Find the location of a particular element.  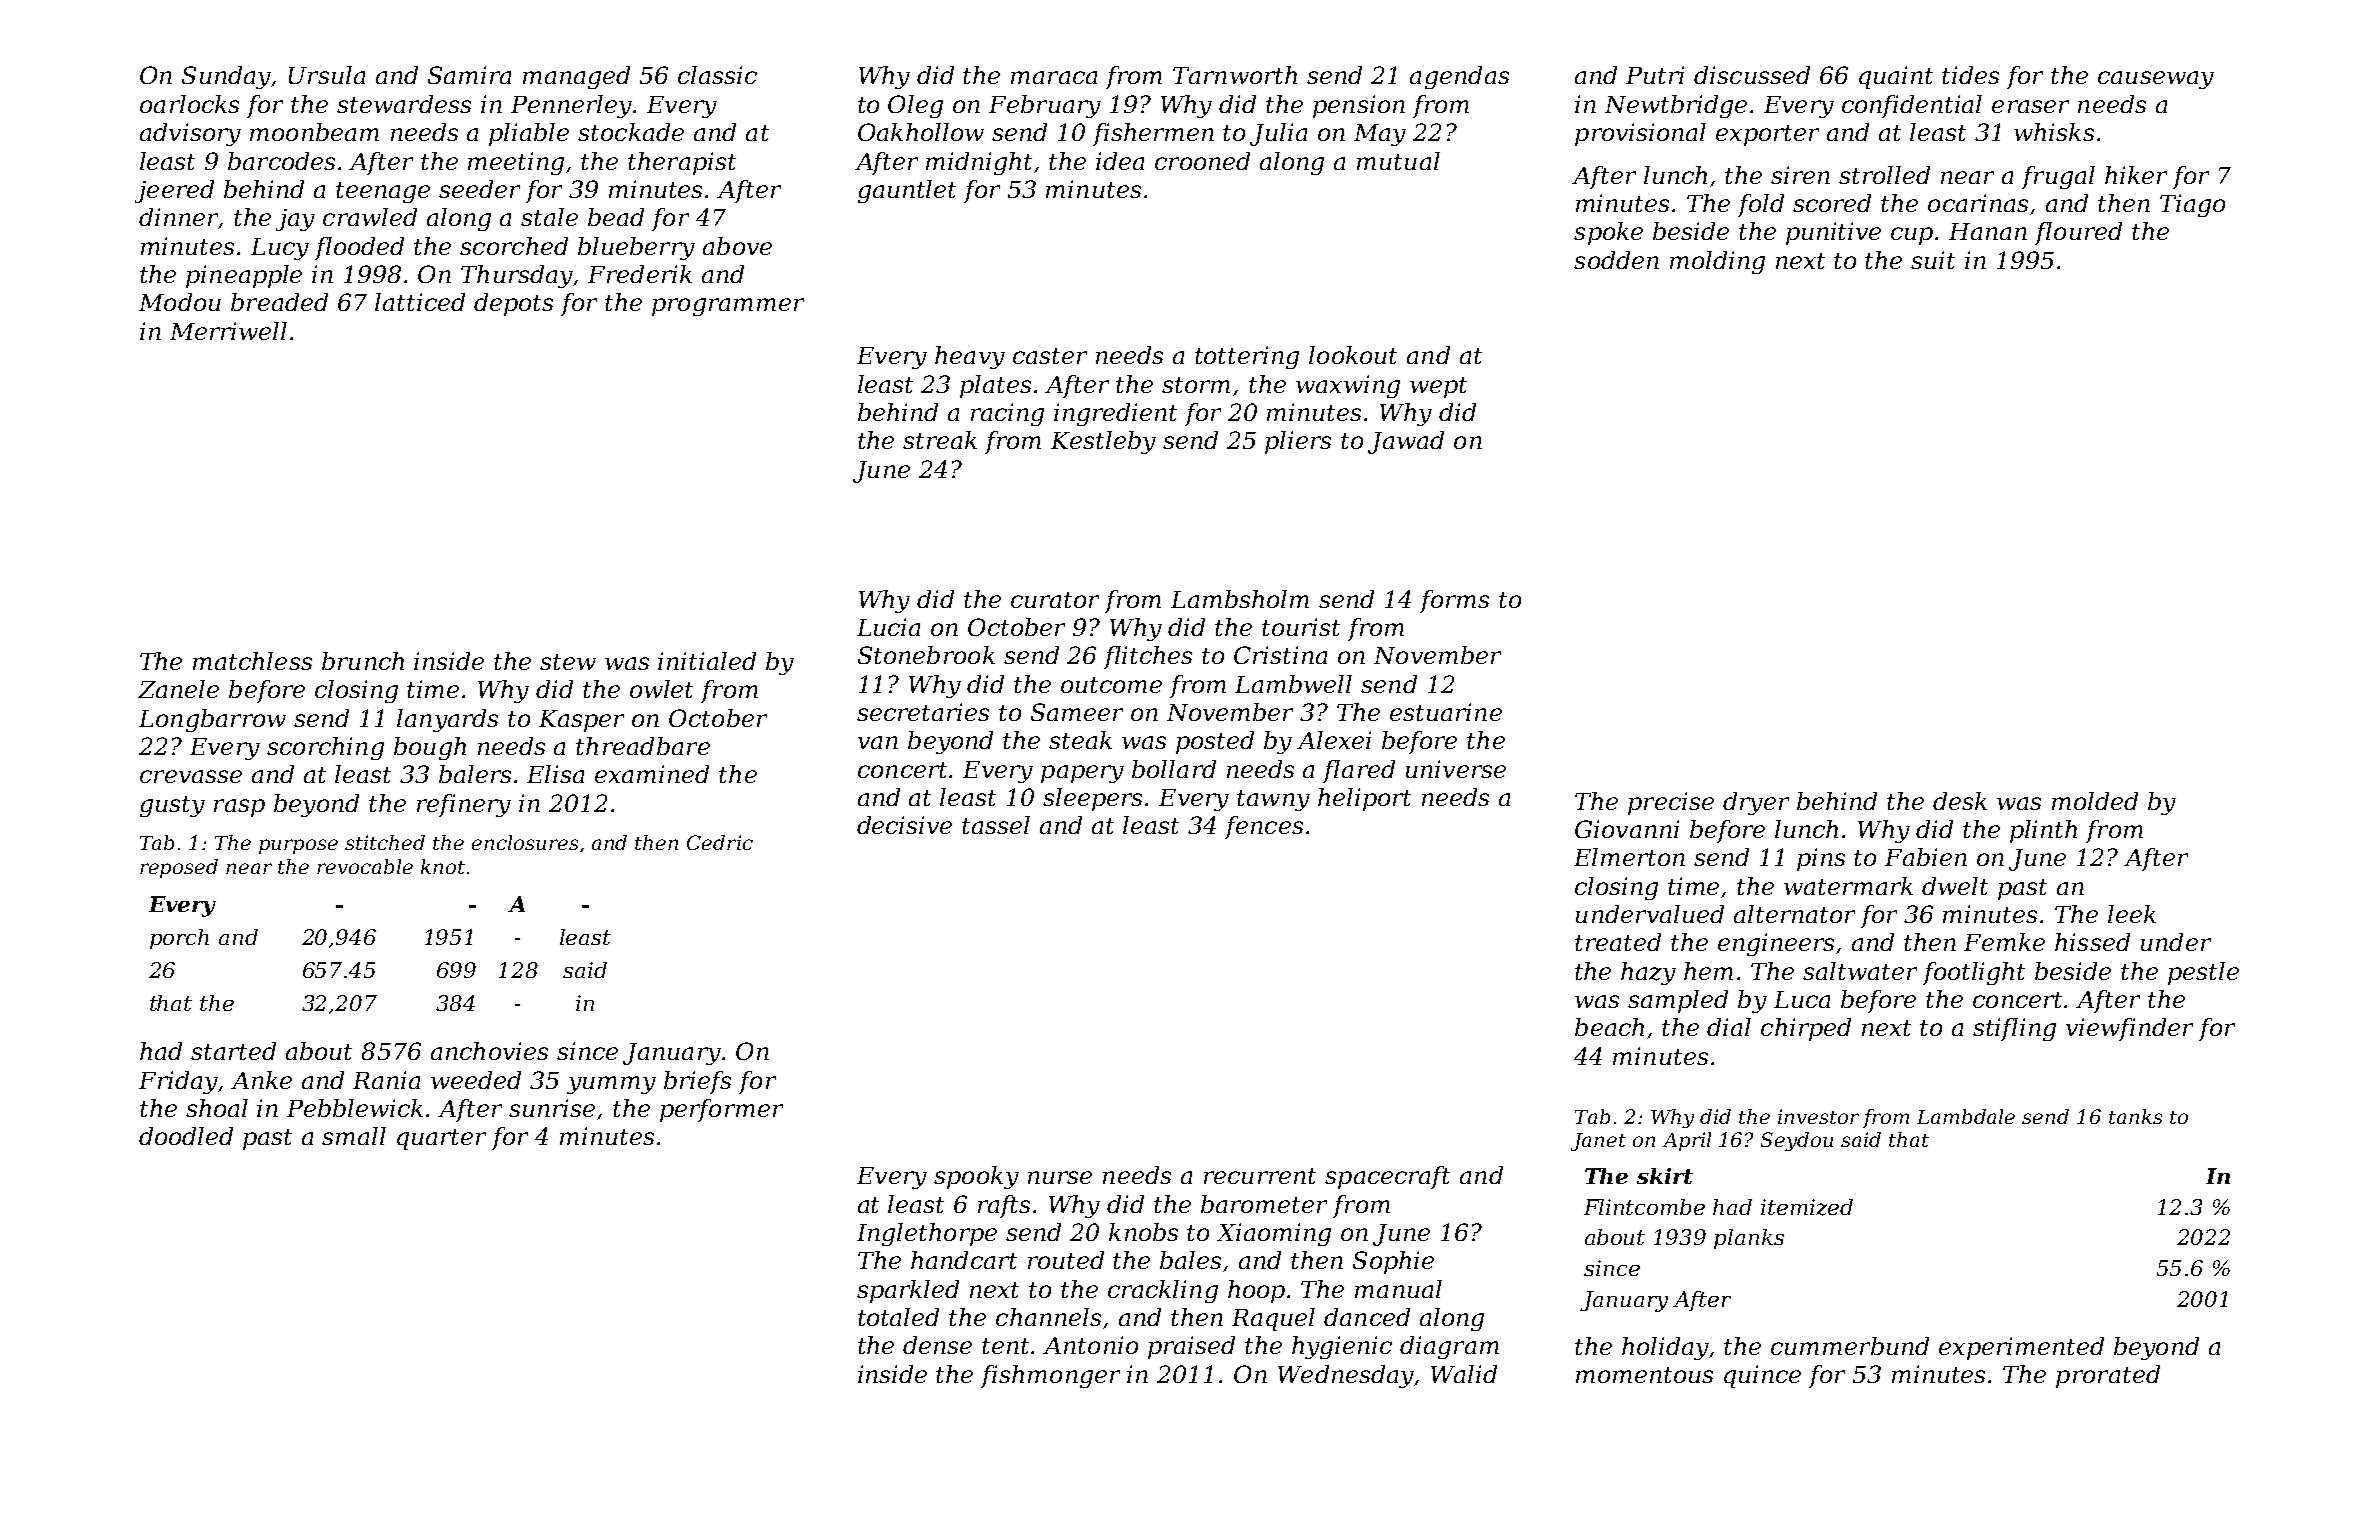

teenage is located at coordinates (383, 192).
